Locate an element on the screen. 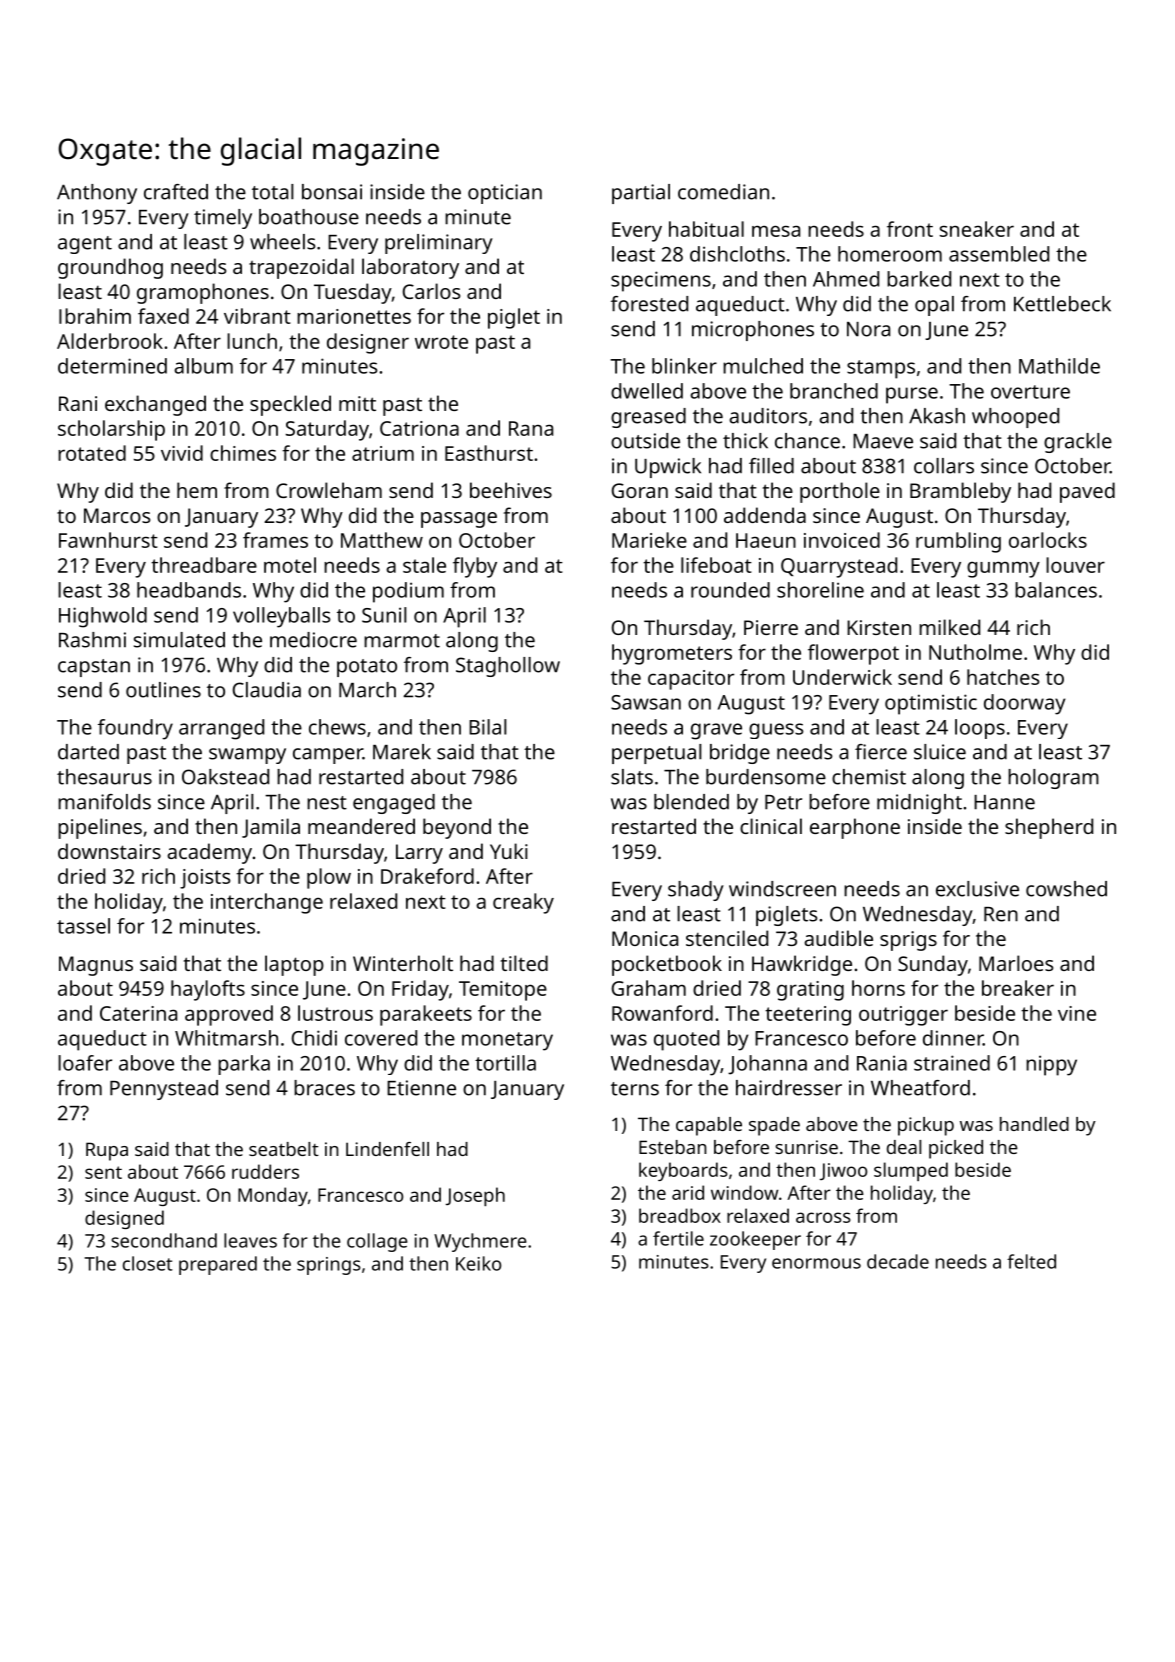  passage is located at coordinates (459, 520).
